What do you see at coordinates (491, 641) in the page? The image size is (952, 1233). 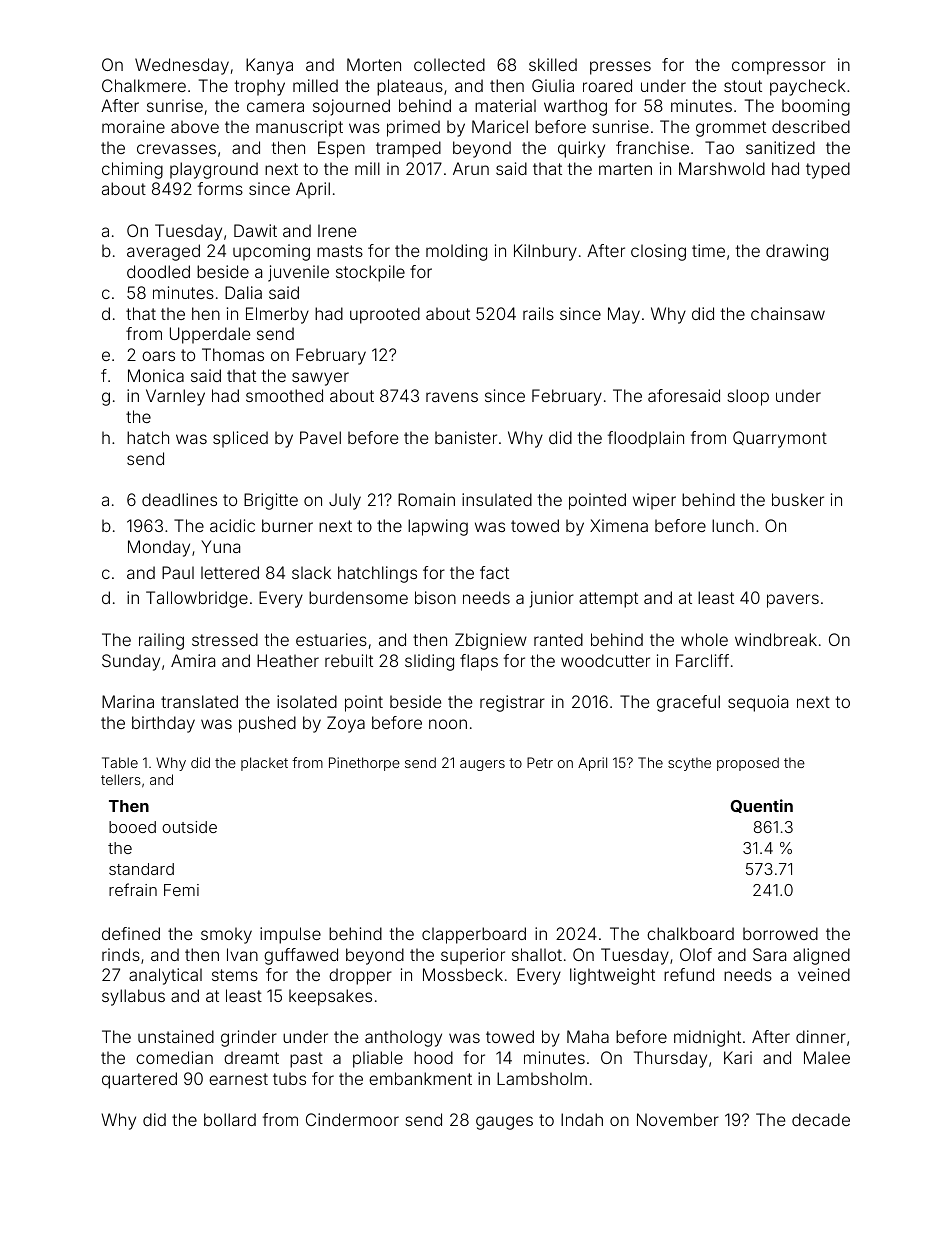 I see `Zbigniew` at bounding box center [491, 641].
